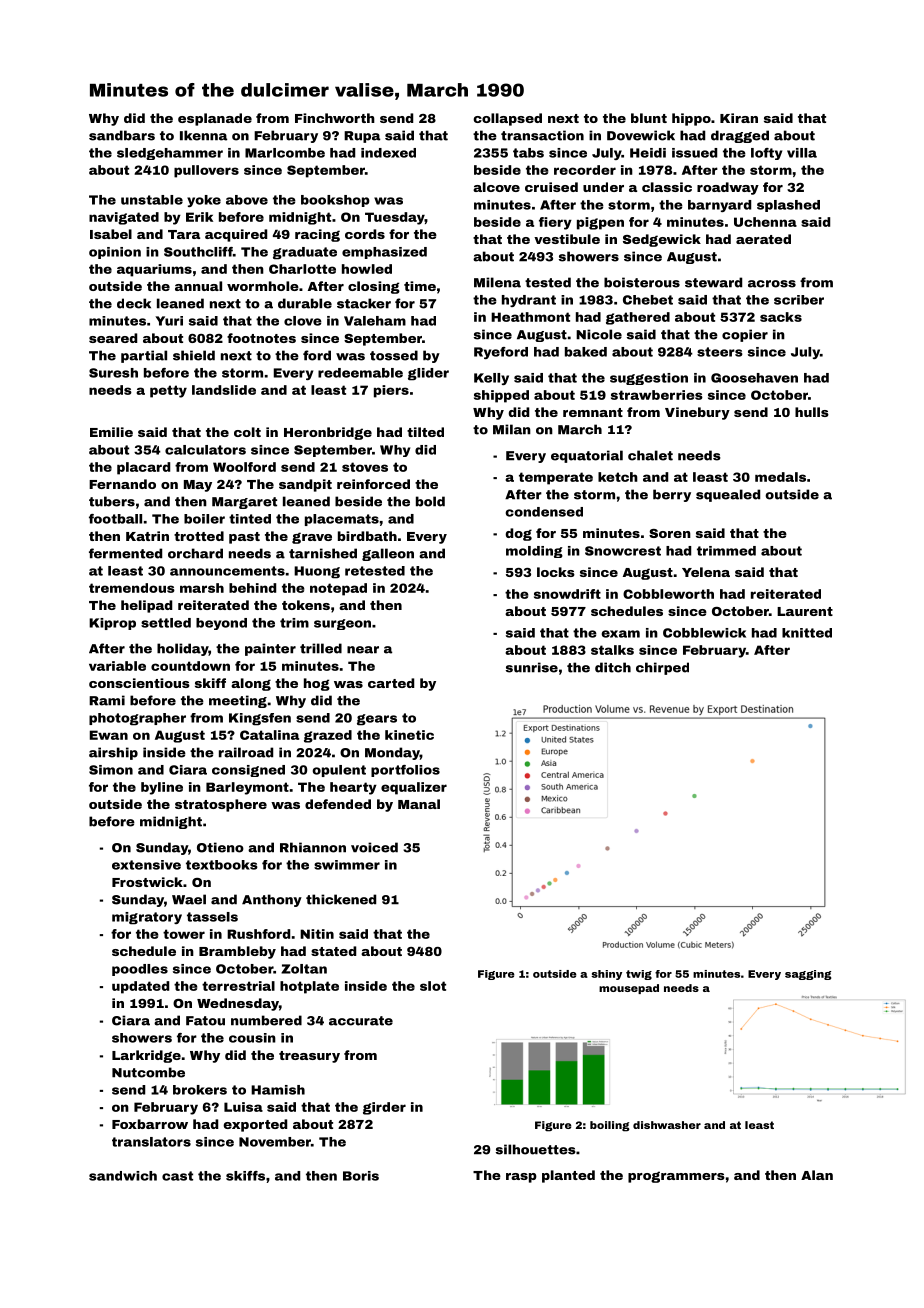  I want to click on slot, so click(433, 986).
